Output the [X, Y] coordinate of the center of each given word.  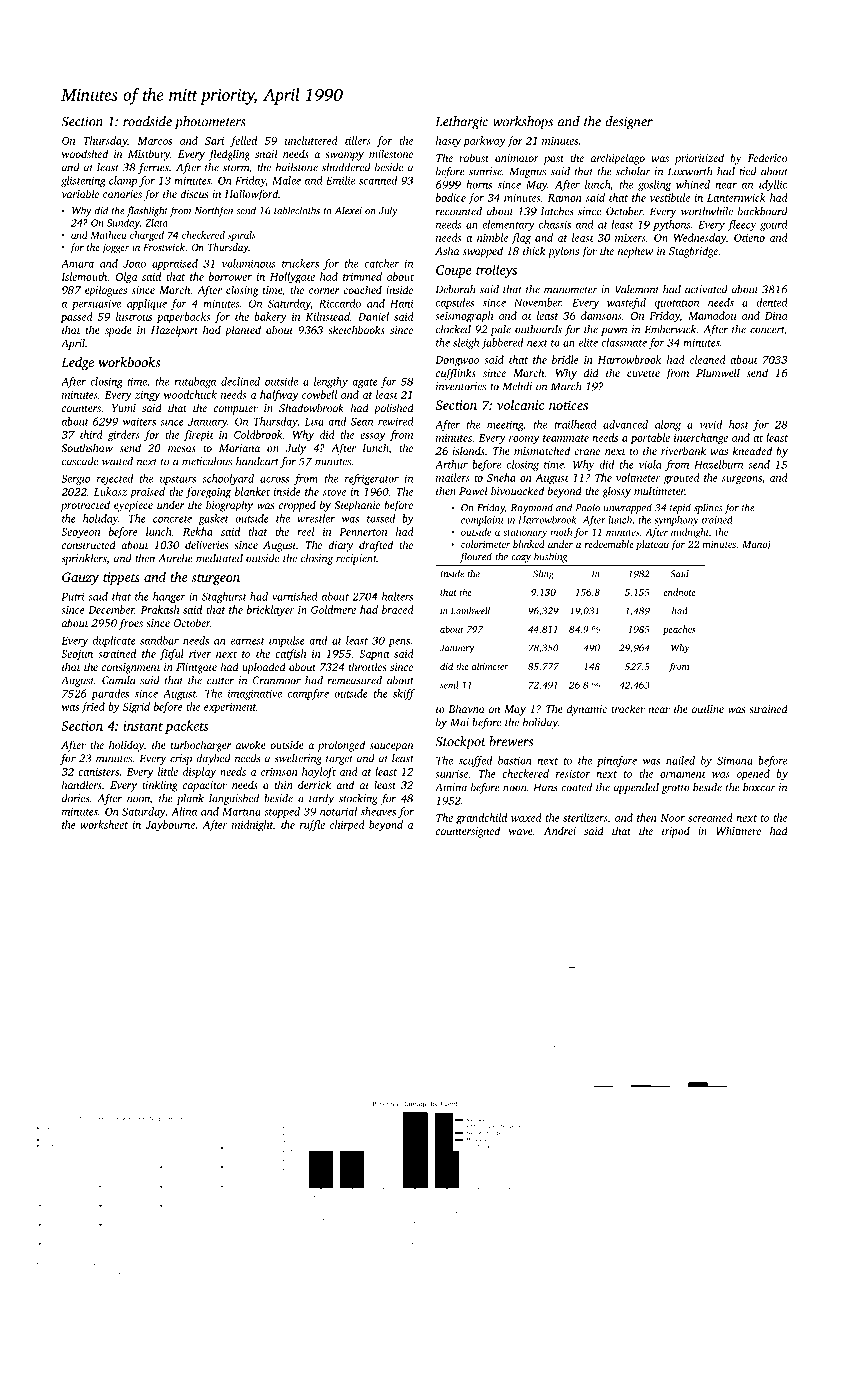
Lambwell [470, 611]
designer [629, 123]
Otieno [749, 238]
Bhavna [466, 708]
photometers [210, 123]
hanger [169, 597]
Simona [735, 761]
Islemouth [84, 276]
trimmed [362, 276]
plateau [652, 545]
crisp [181, 759]
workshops [523, 123]
